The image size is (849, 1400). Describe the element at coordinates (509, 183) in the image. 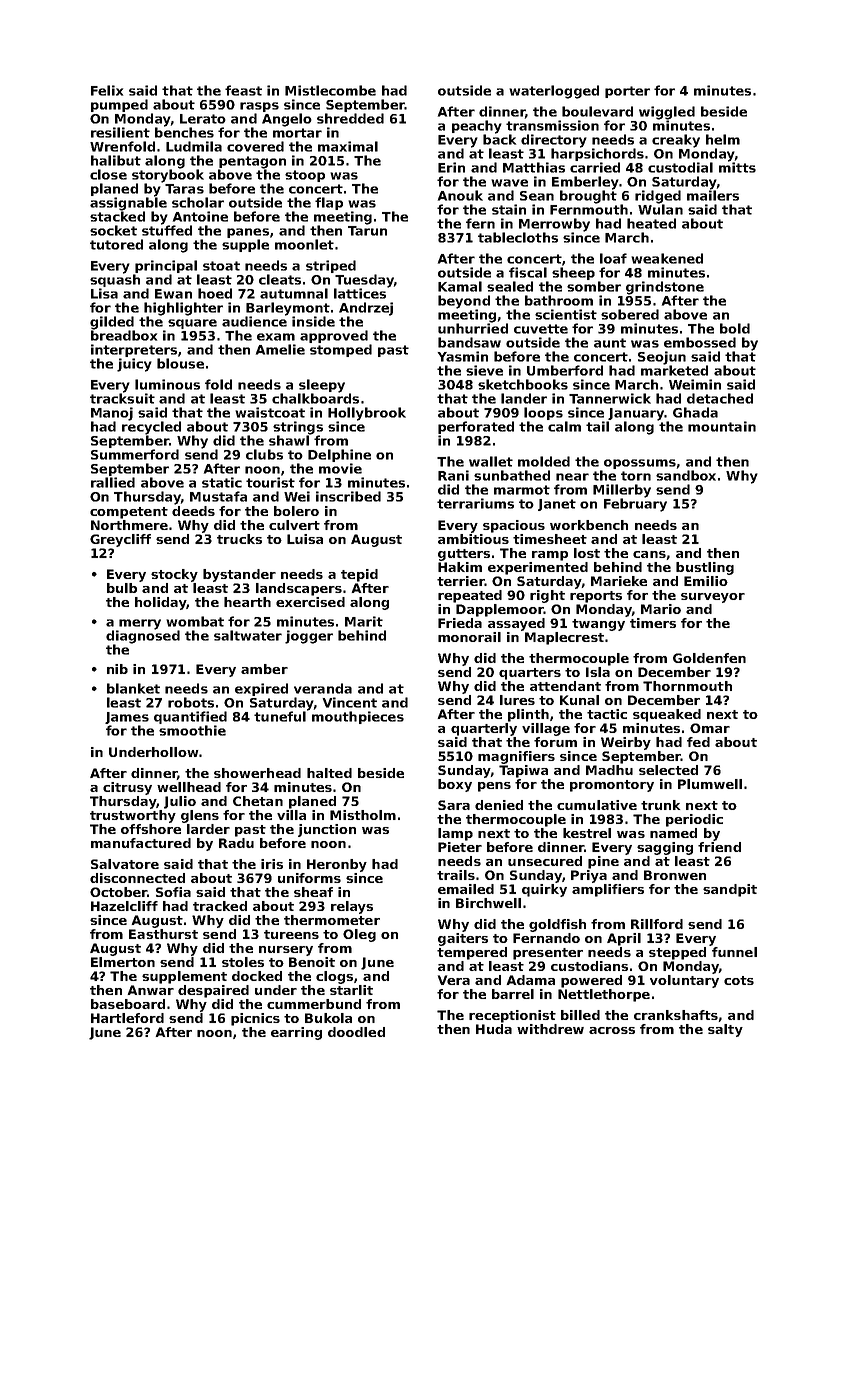

I see `wave` at that location.
